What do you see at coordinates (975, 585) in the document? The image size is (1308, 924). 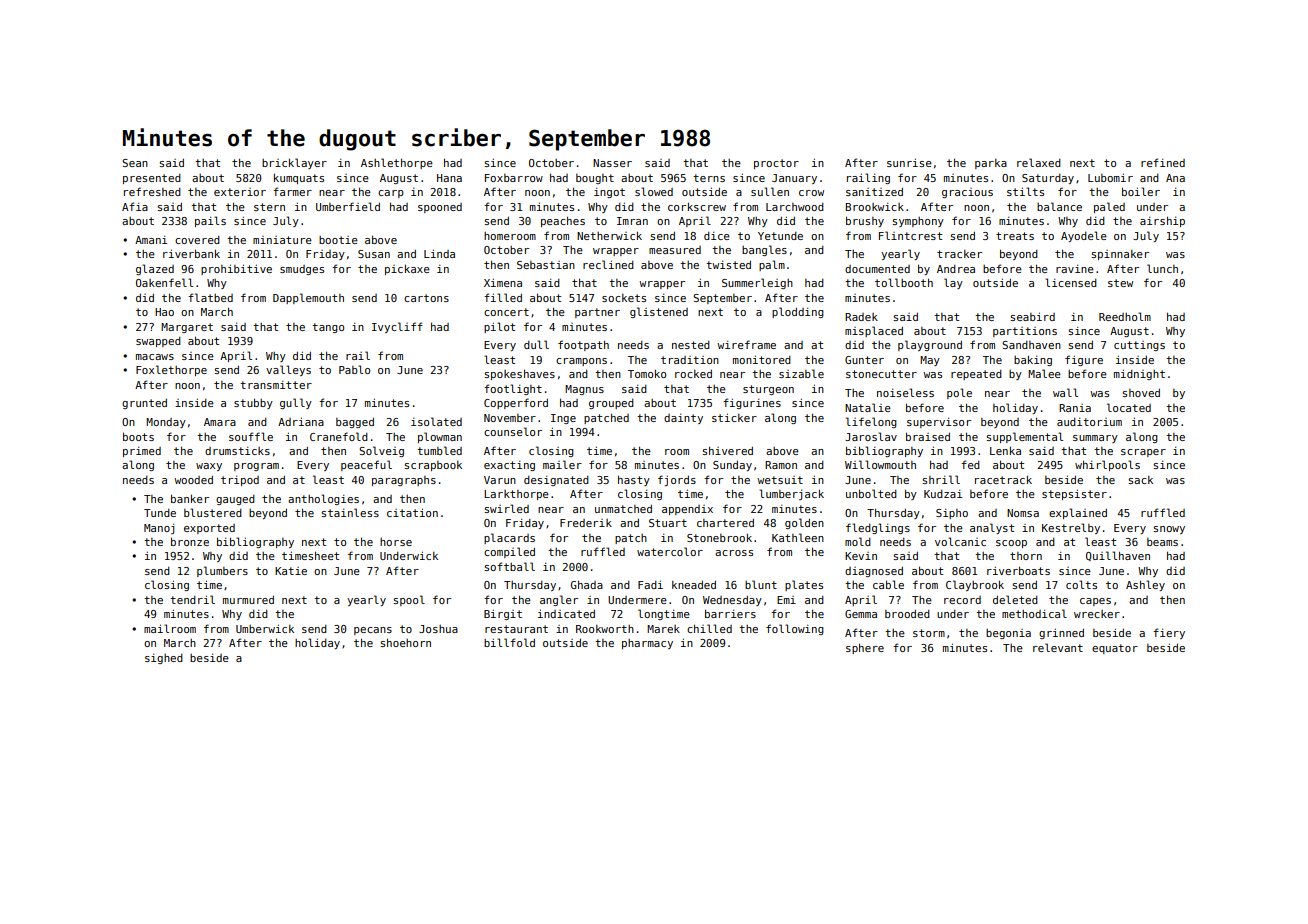 I see `Claybrook` at bounding box center [975, 585].
